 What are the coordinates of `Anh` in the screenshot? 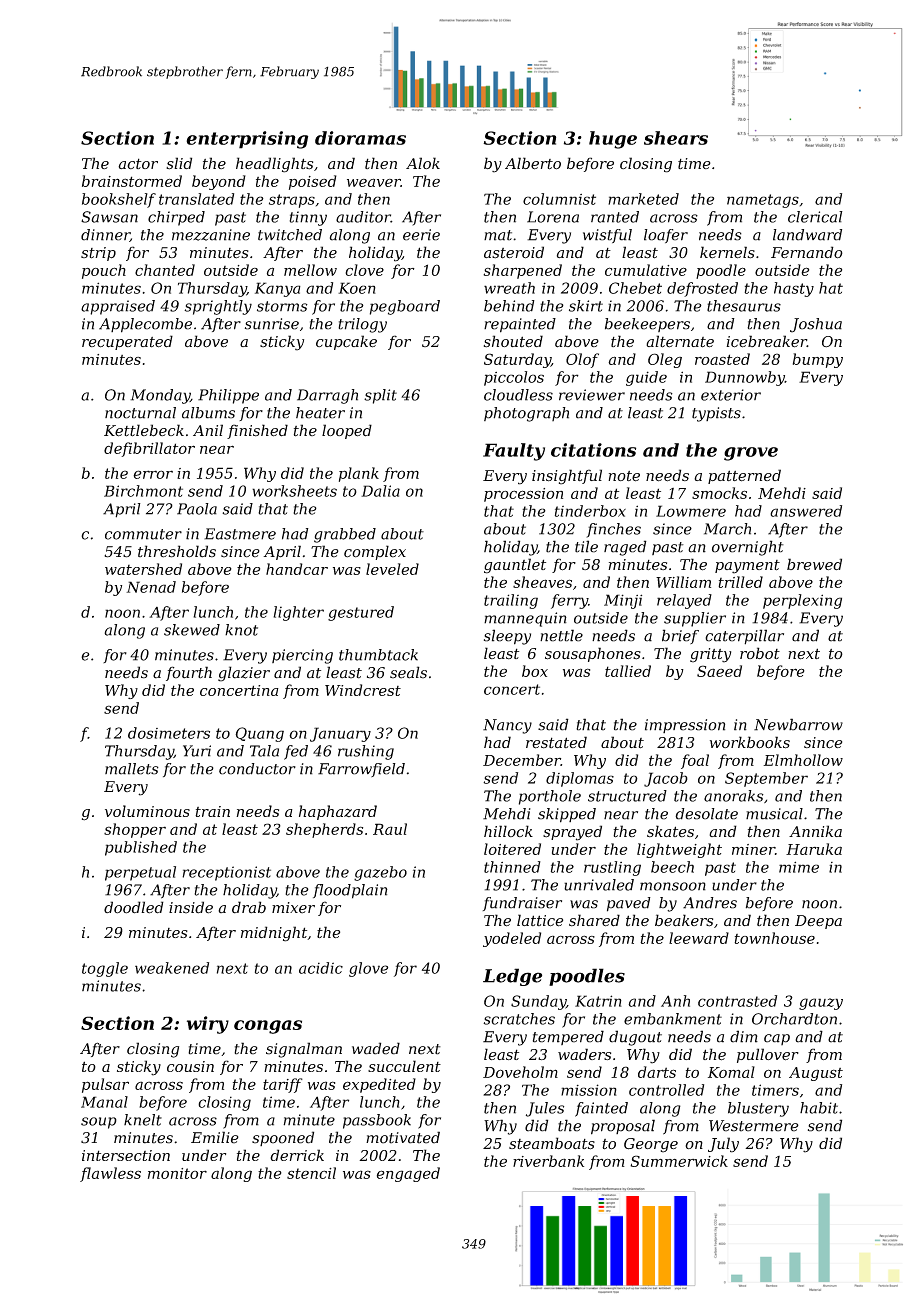 It's located at (675, 1001).
